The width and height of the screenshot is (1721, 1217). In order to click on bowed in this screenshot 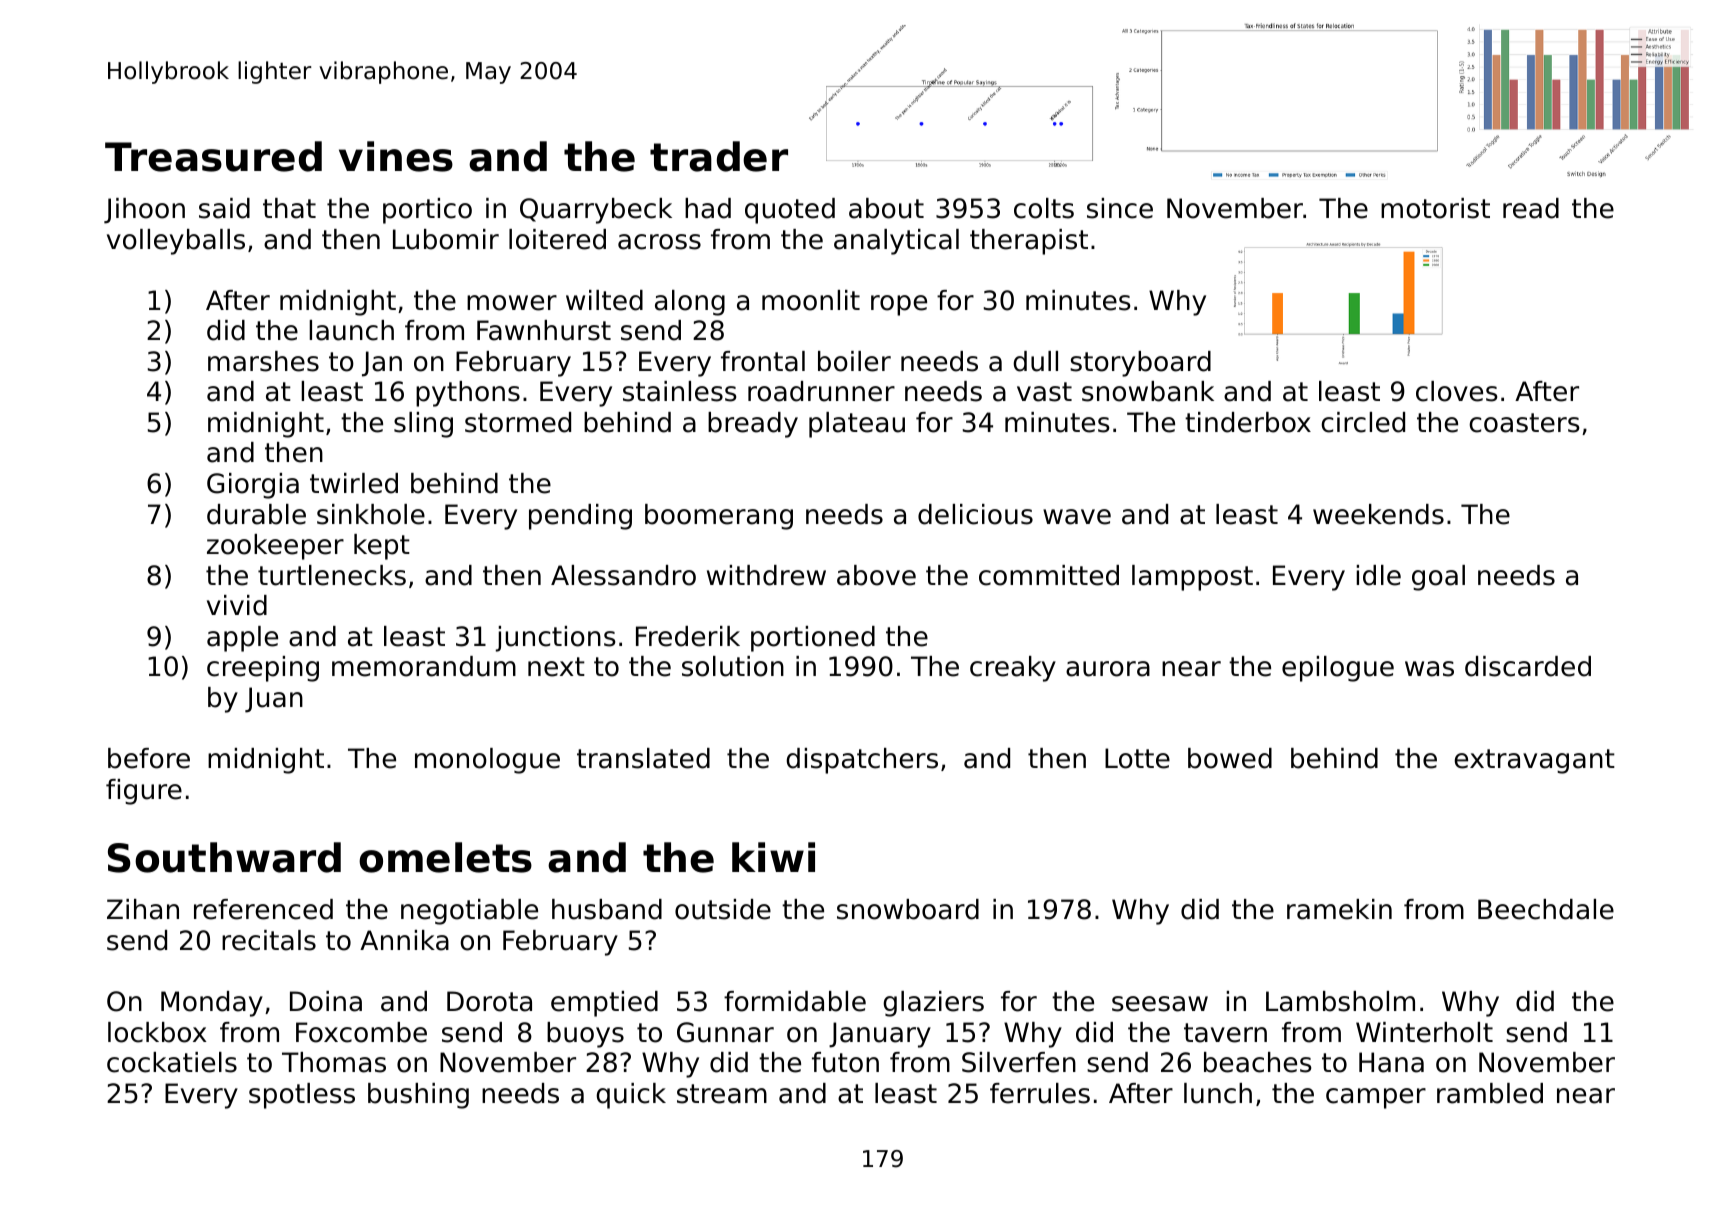, I will do `click(1230, 758)`.
